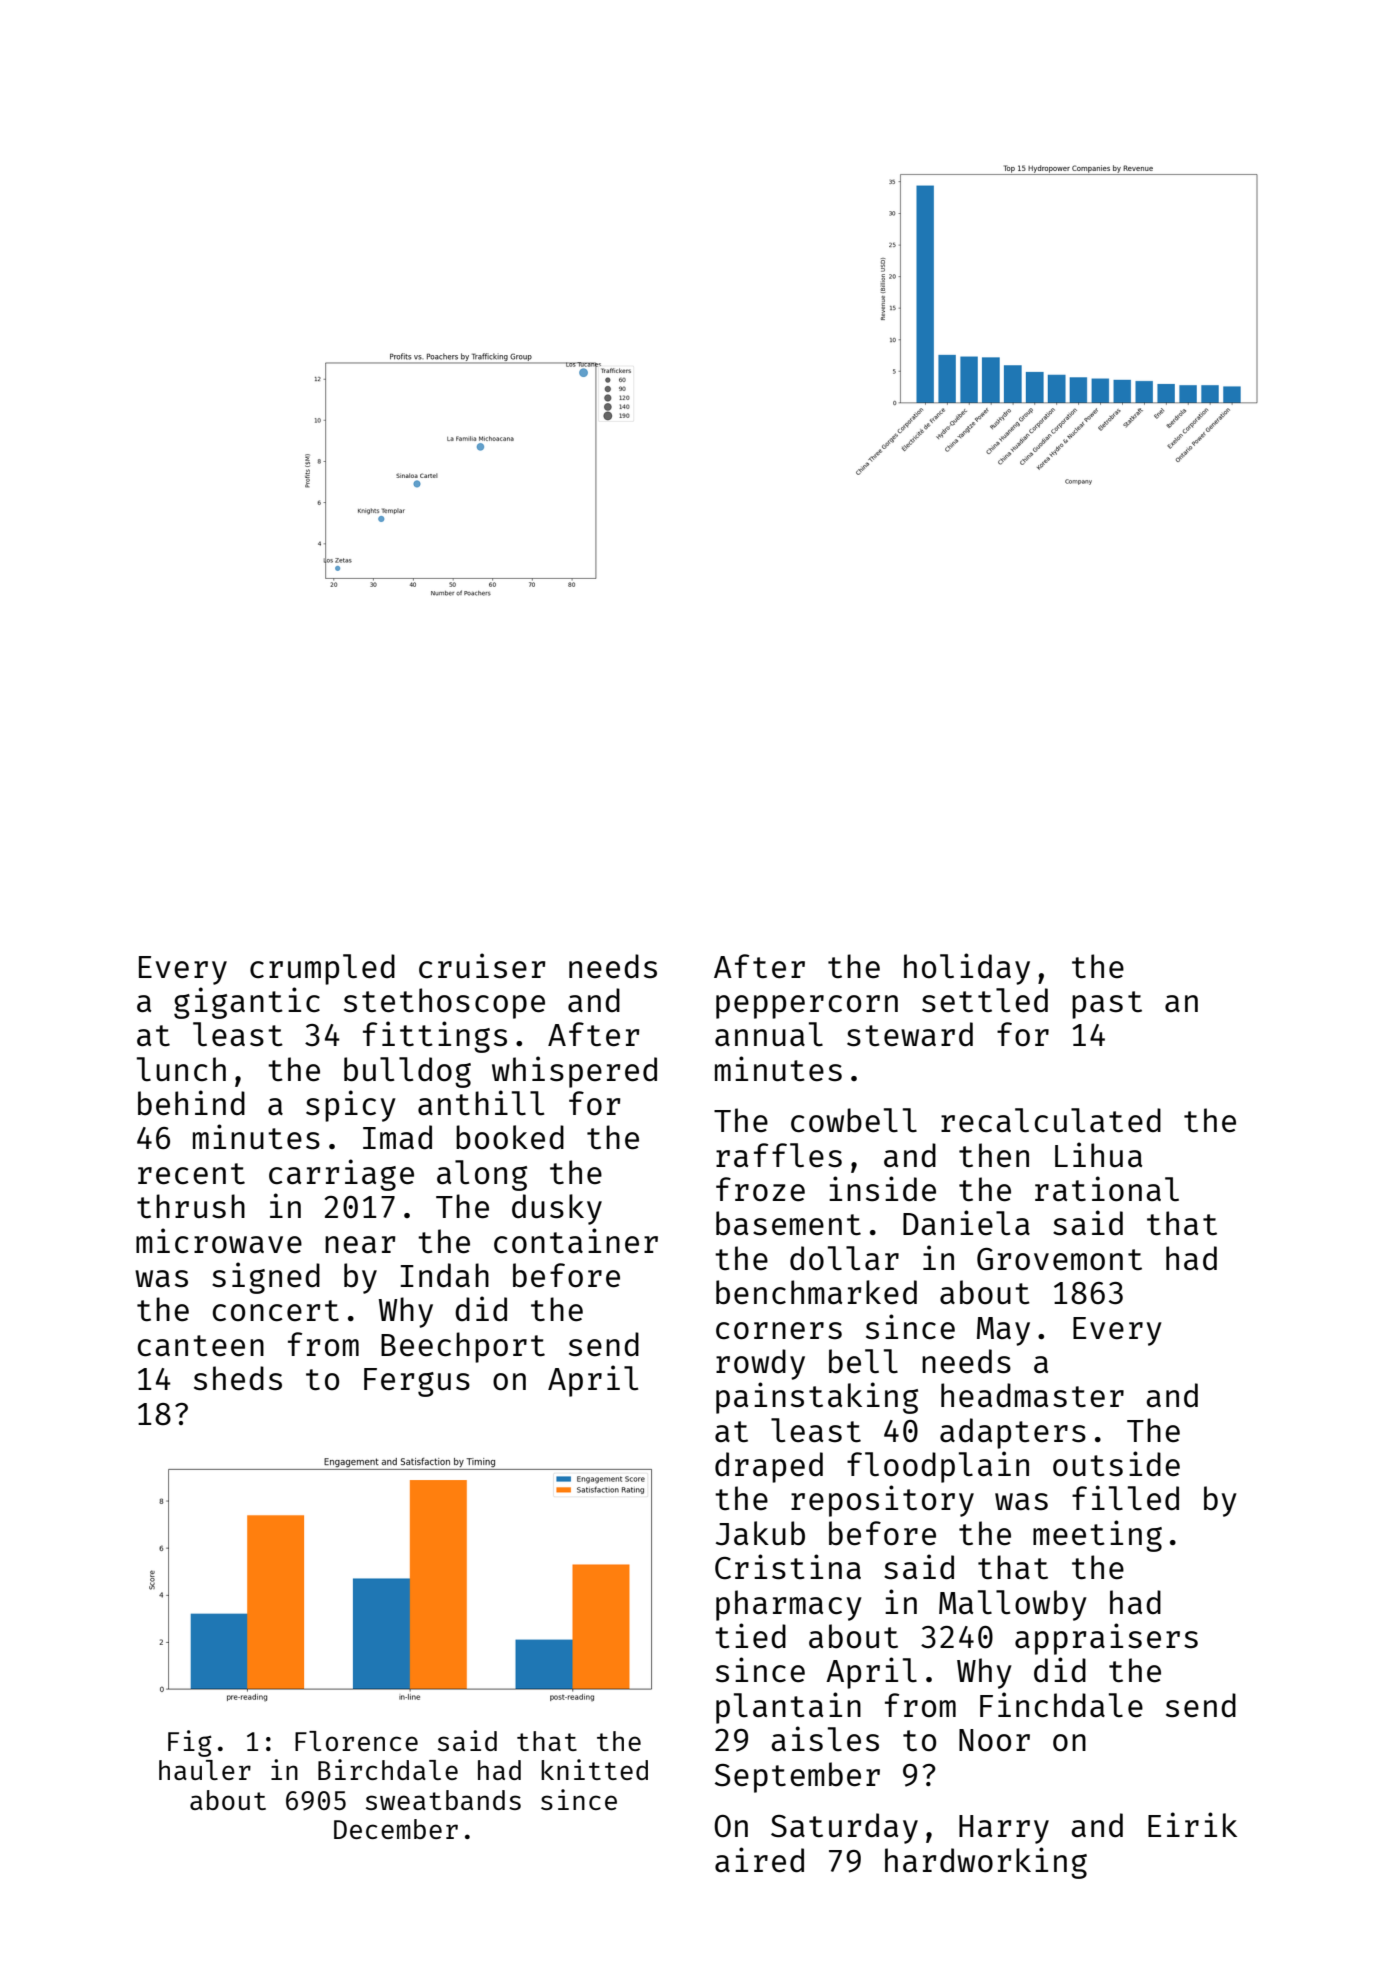 This screenshot has width=1386, height=1969. Describe the element at coordinates (807, 1007) in the screenshot. I see `peppercorn` at that location.
